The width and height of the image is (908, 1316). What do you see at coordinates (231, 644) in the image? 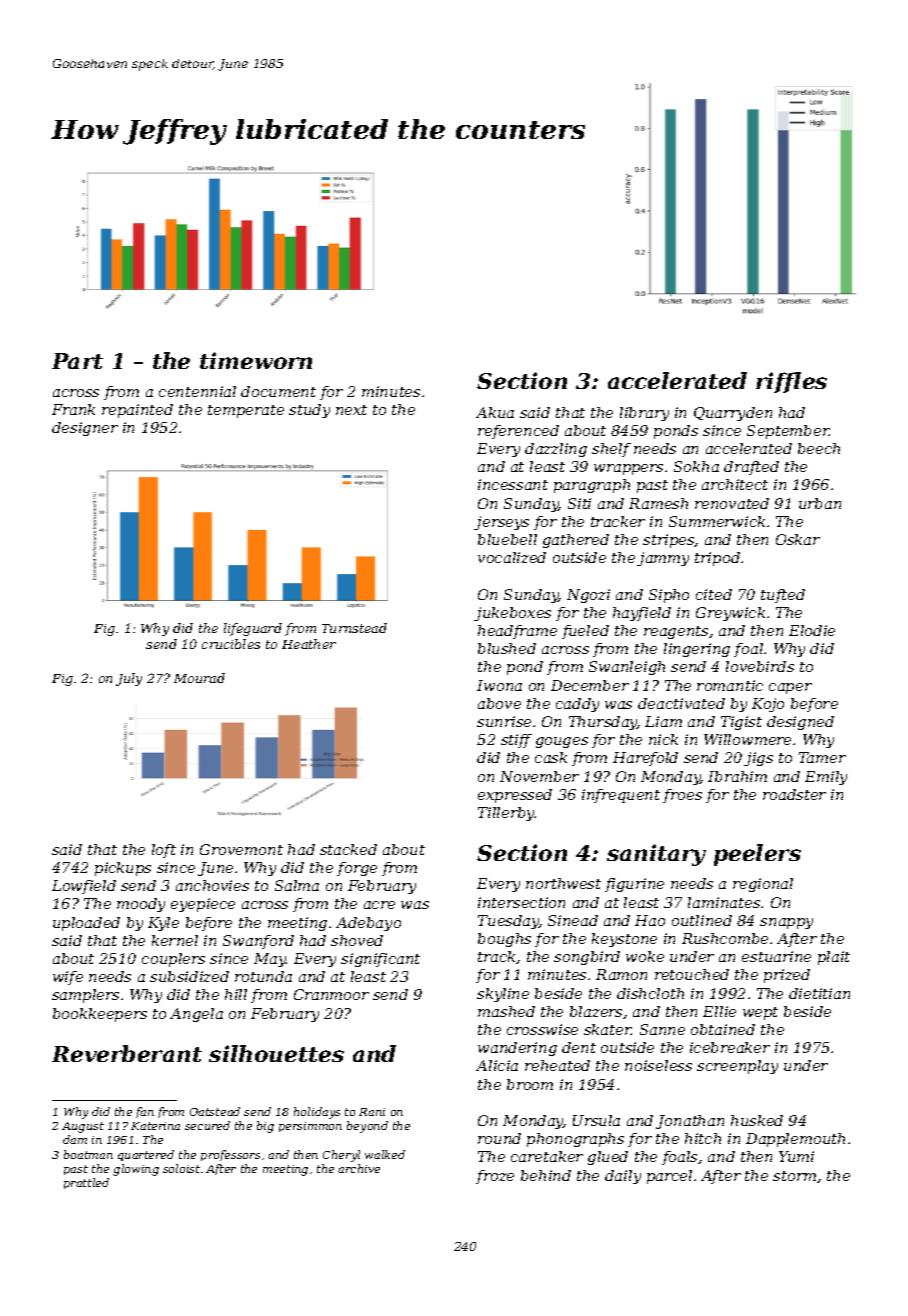
I see `crucibles` at bounding box center [231, 644].
